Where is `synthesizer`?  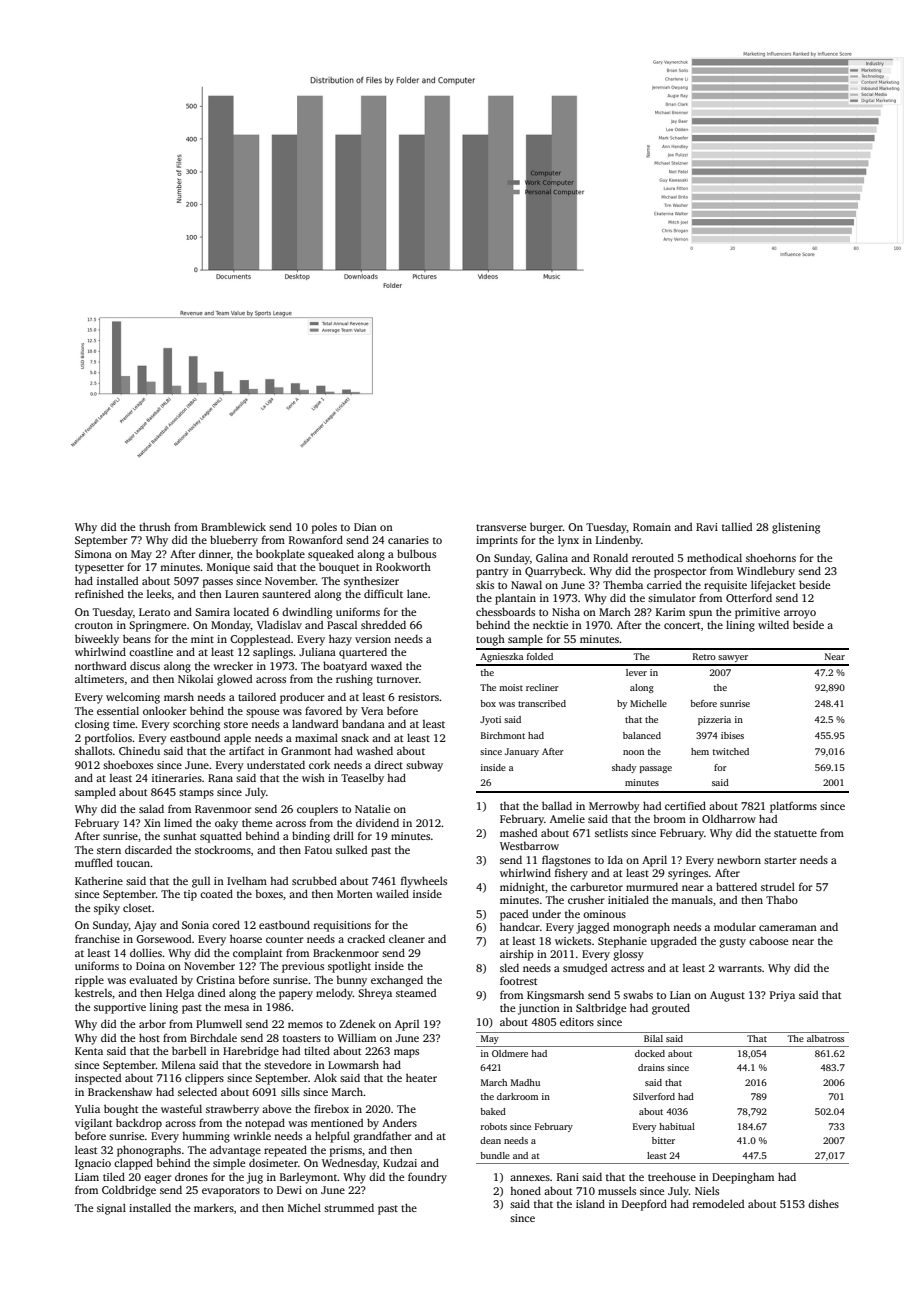
synthesizer is located at coordinates (371, 582).
